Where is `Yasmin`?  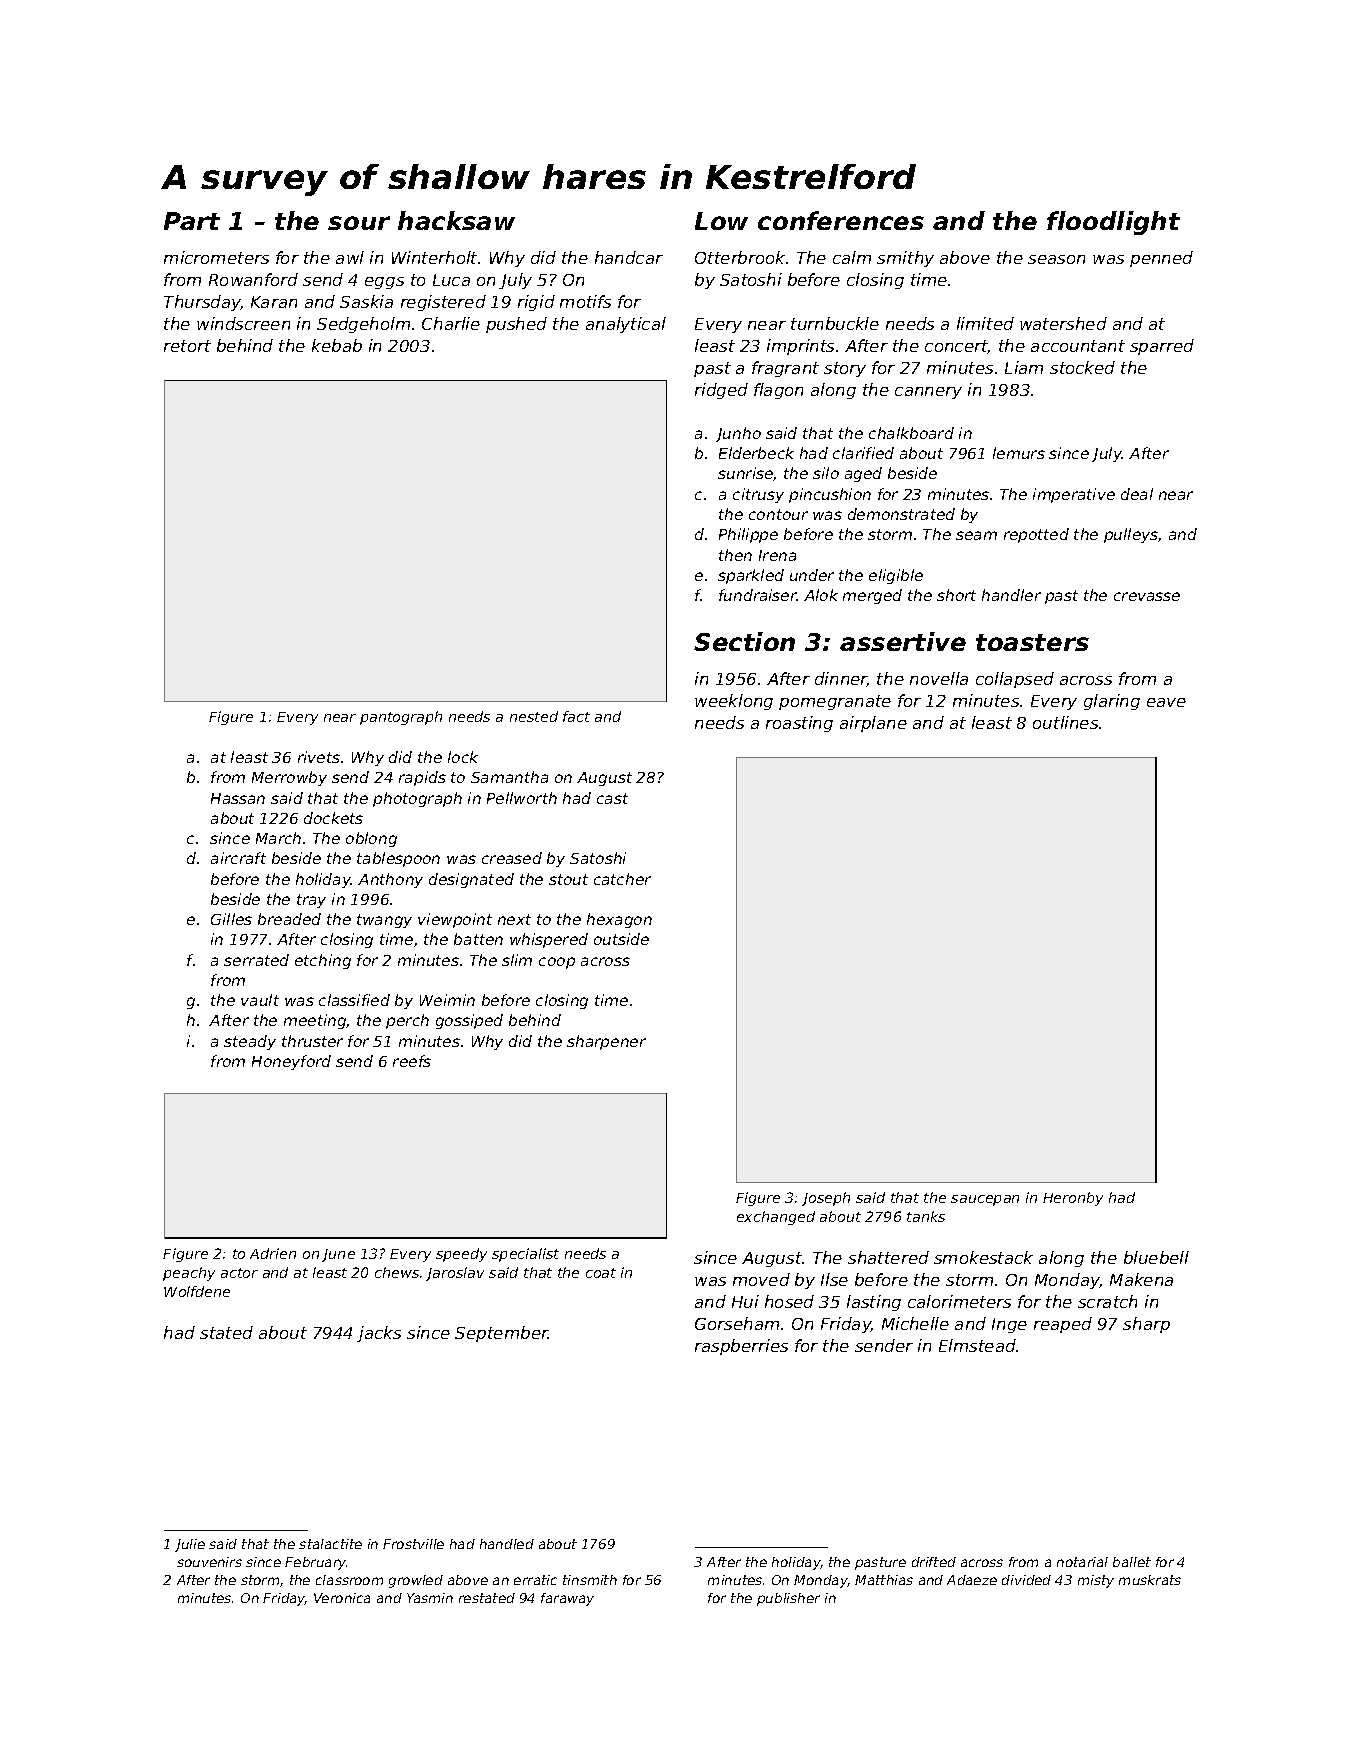
Yasmin is located at coordinates (430, 1598).
